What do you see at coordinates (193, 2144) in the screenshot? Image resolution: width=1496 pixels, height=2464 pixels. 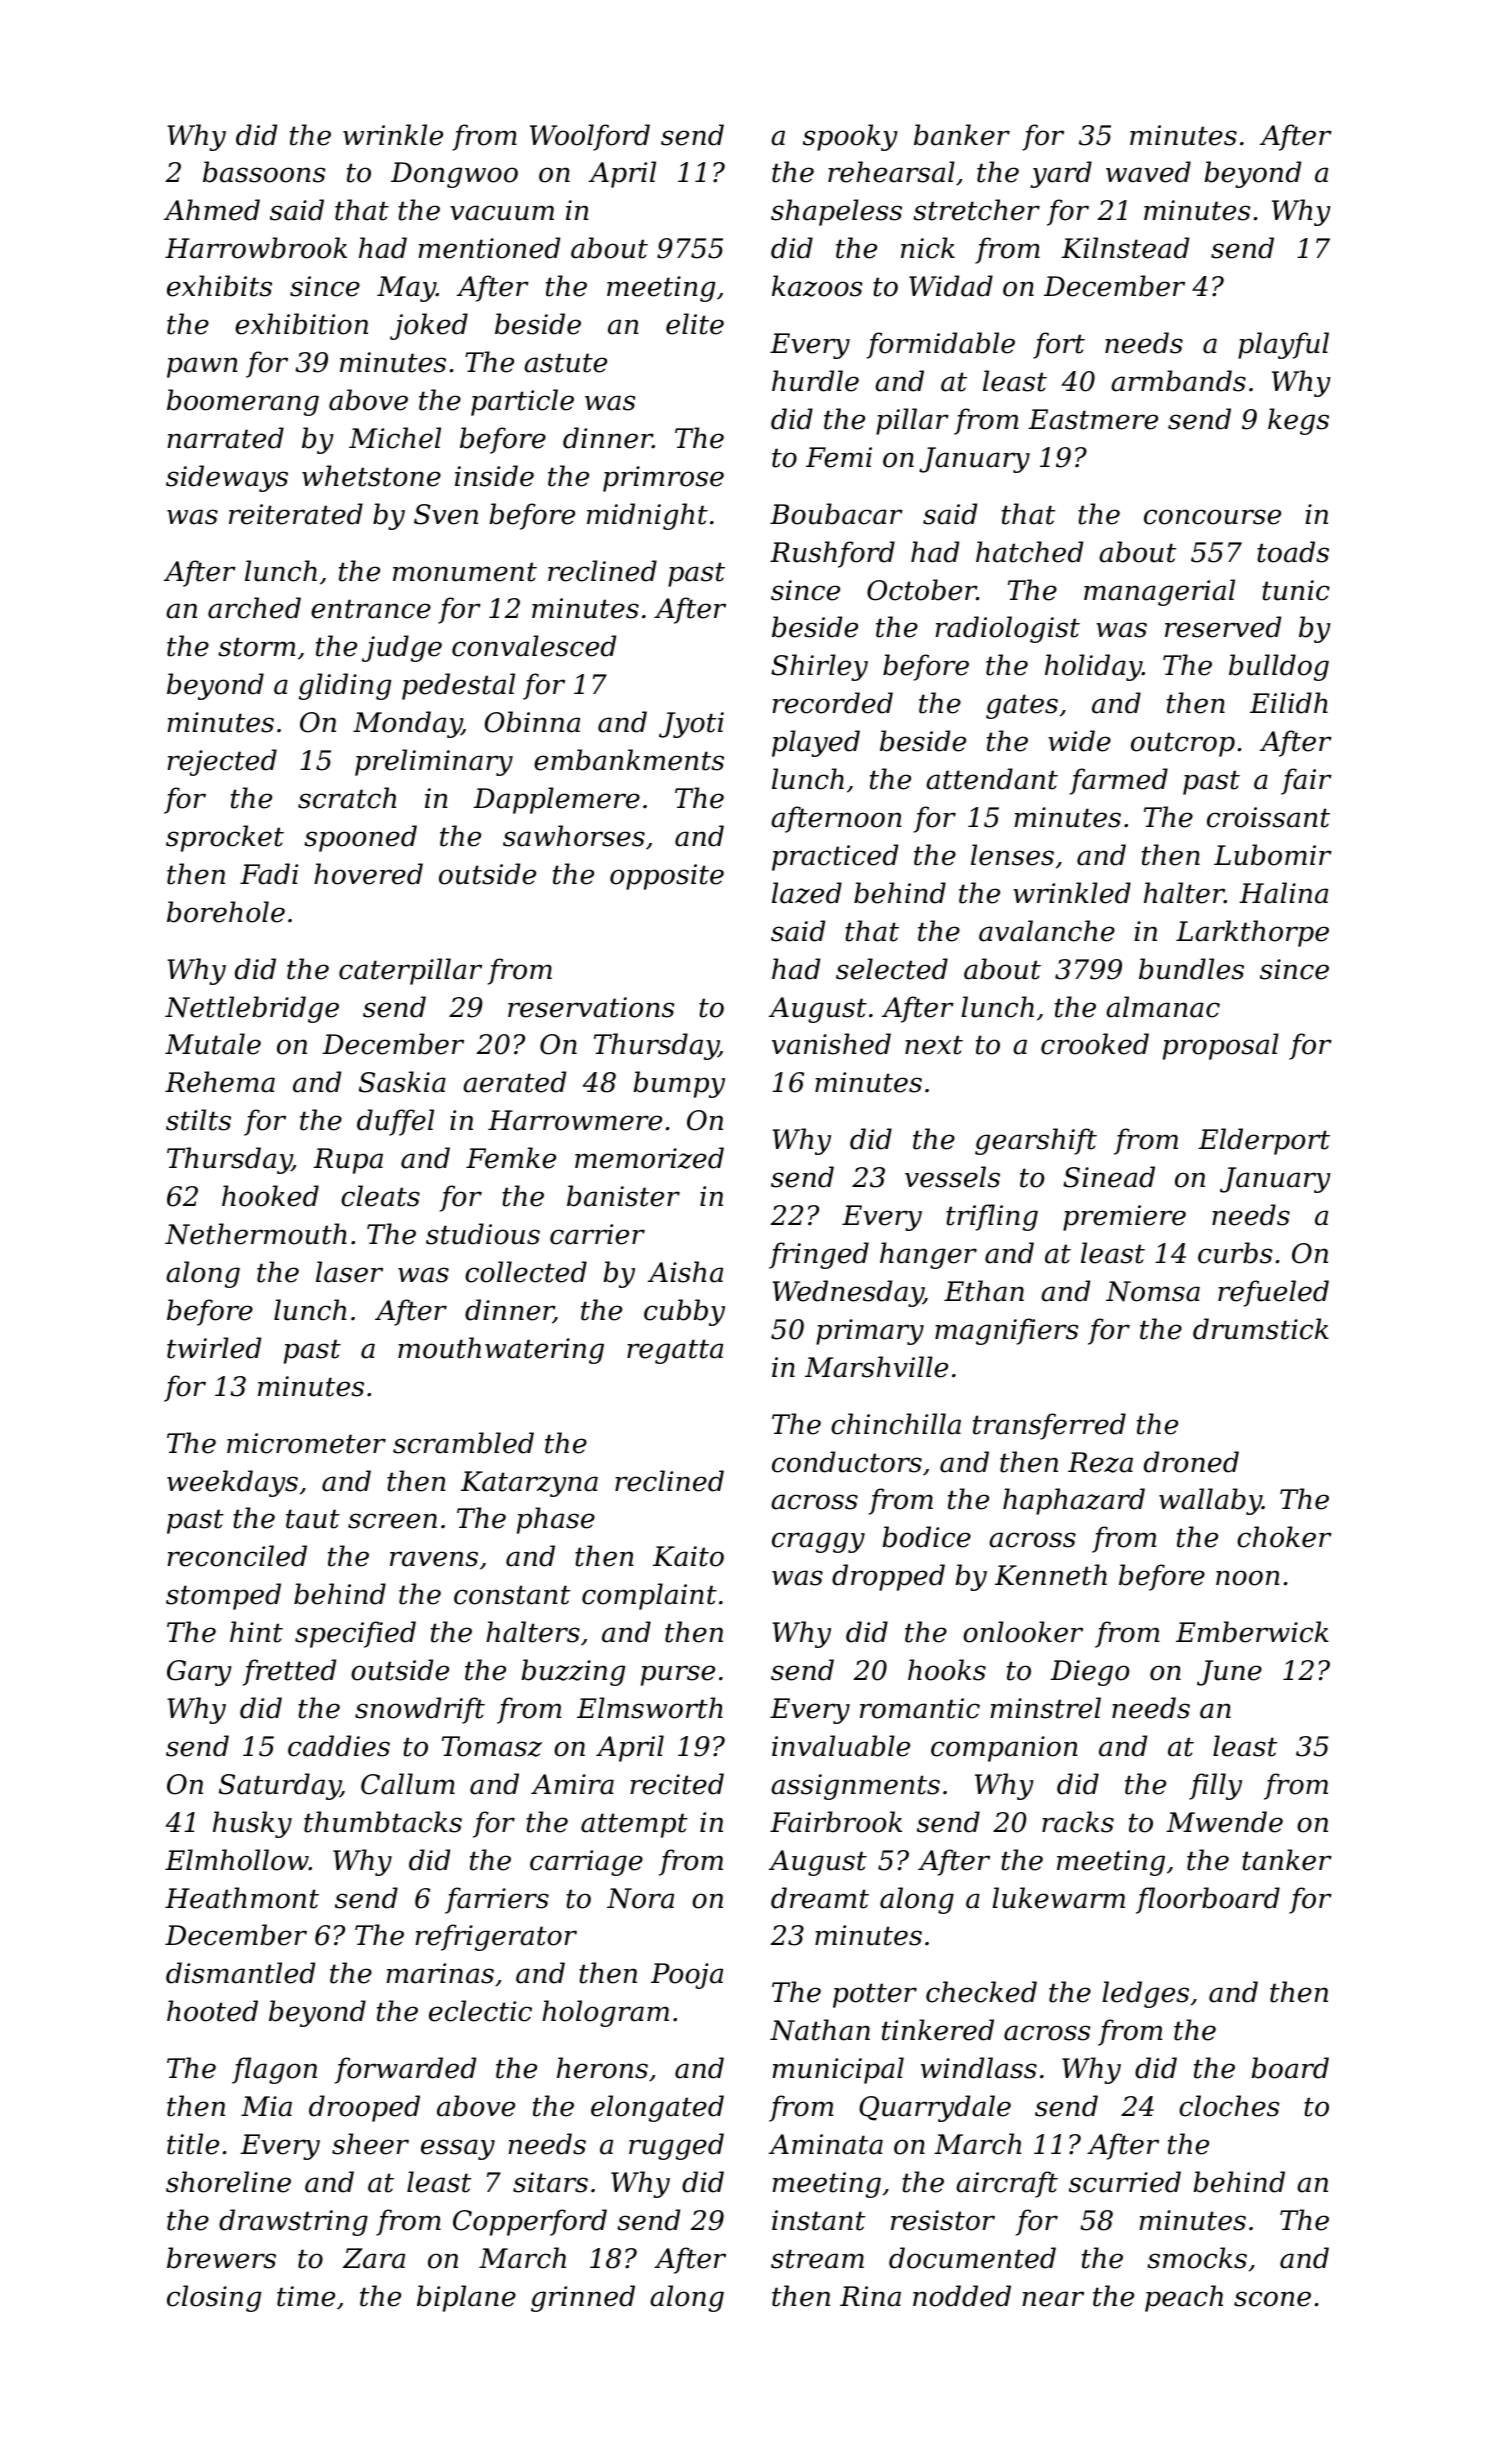 I see `title` at bounding box center [193, 2144].
